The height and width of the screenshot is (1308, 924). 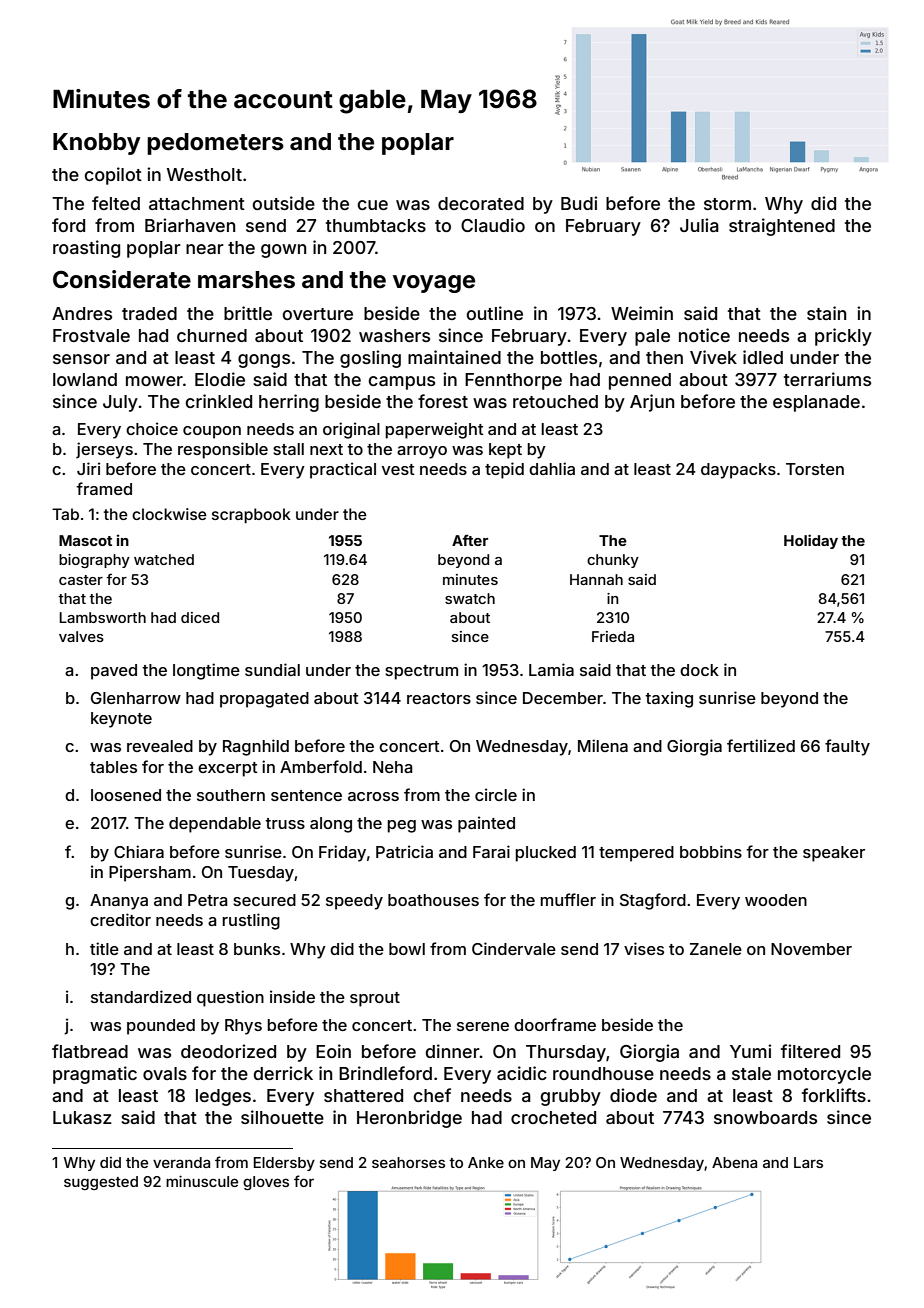 What do you see at coordinates (493, 225) in the screenshot?
I see `Claudio` at bounding box center [493, 225].
